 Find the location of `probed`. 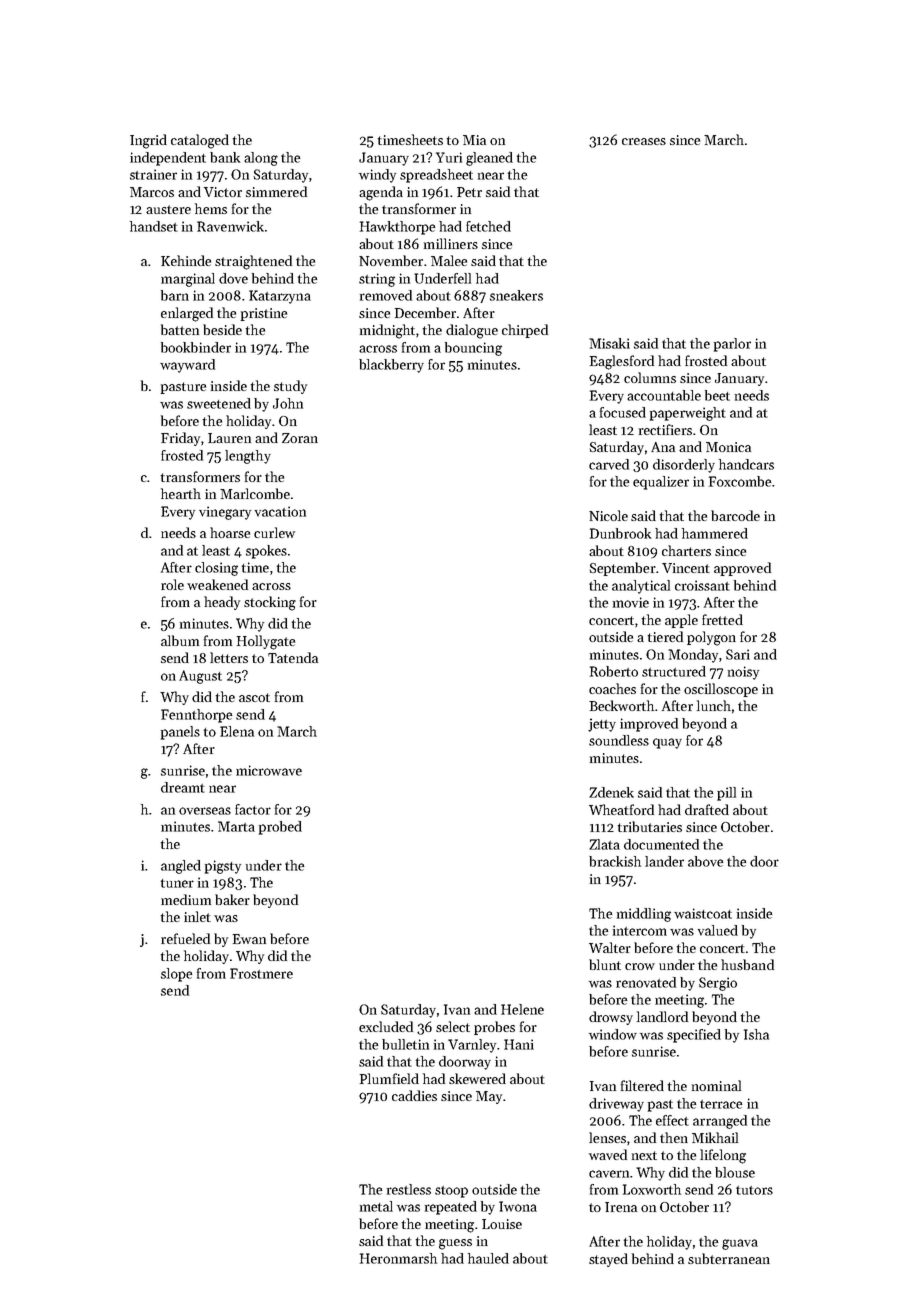

probed is located at coordinates (280, 828).
